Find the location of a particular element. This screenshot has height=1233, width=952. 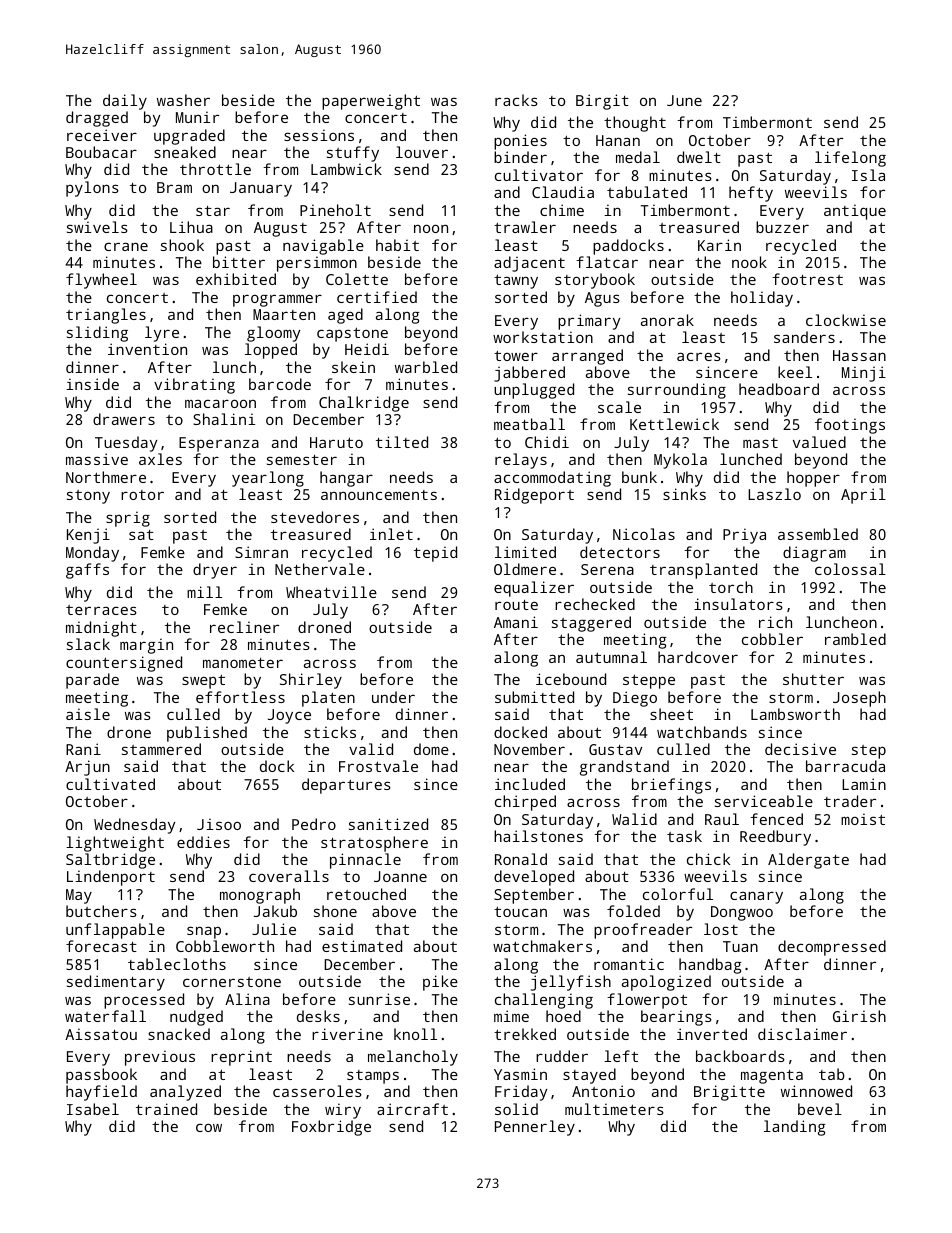

Boubacar is located at coordinates (101, 152).
